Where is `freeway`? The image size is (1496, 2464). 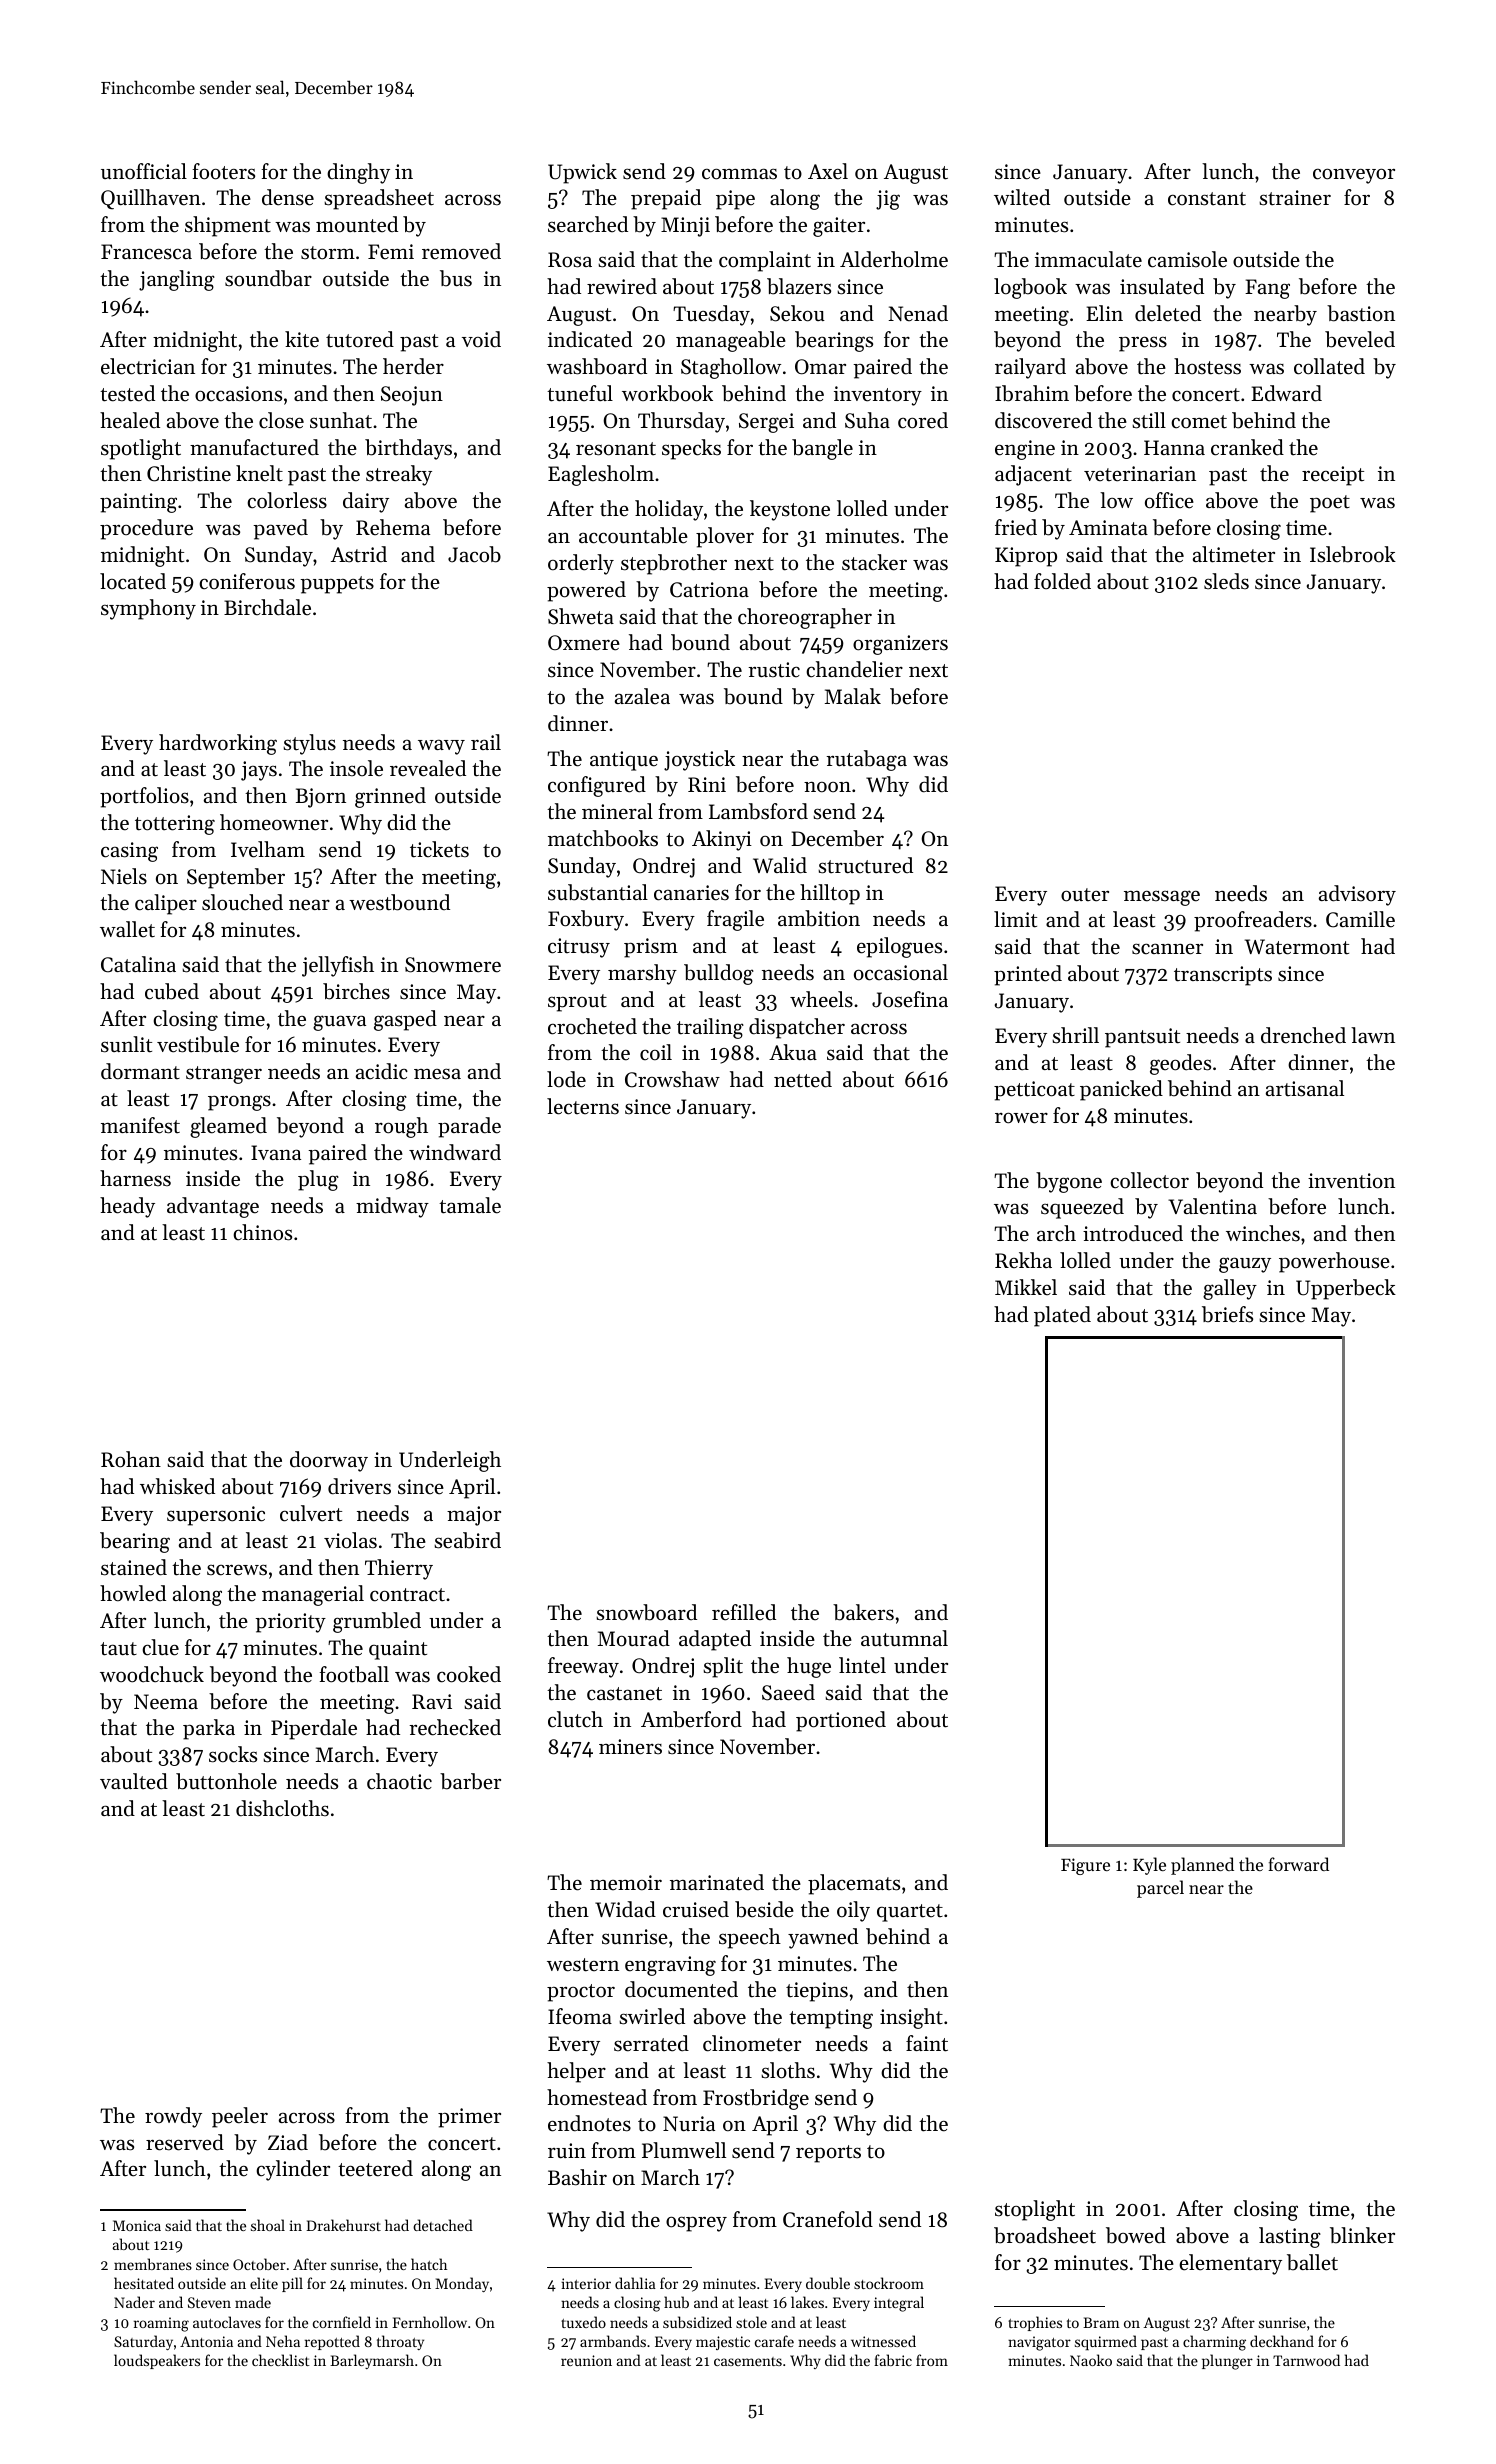 freeway is located at coordinates (583, 1667).
